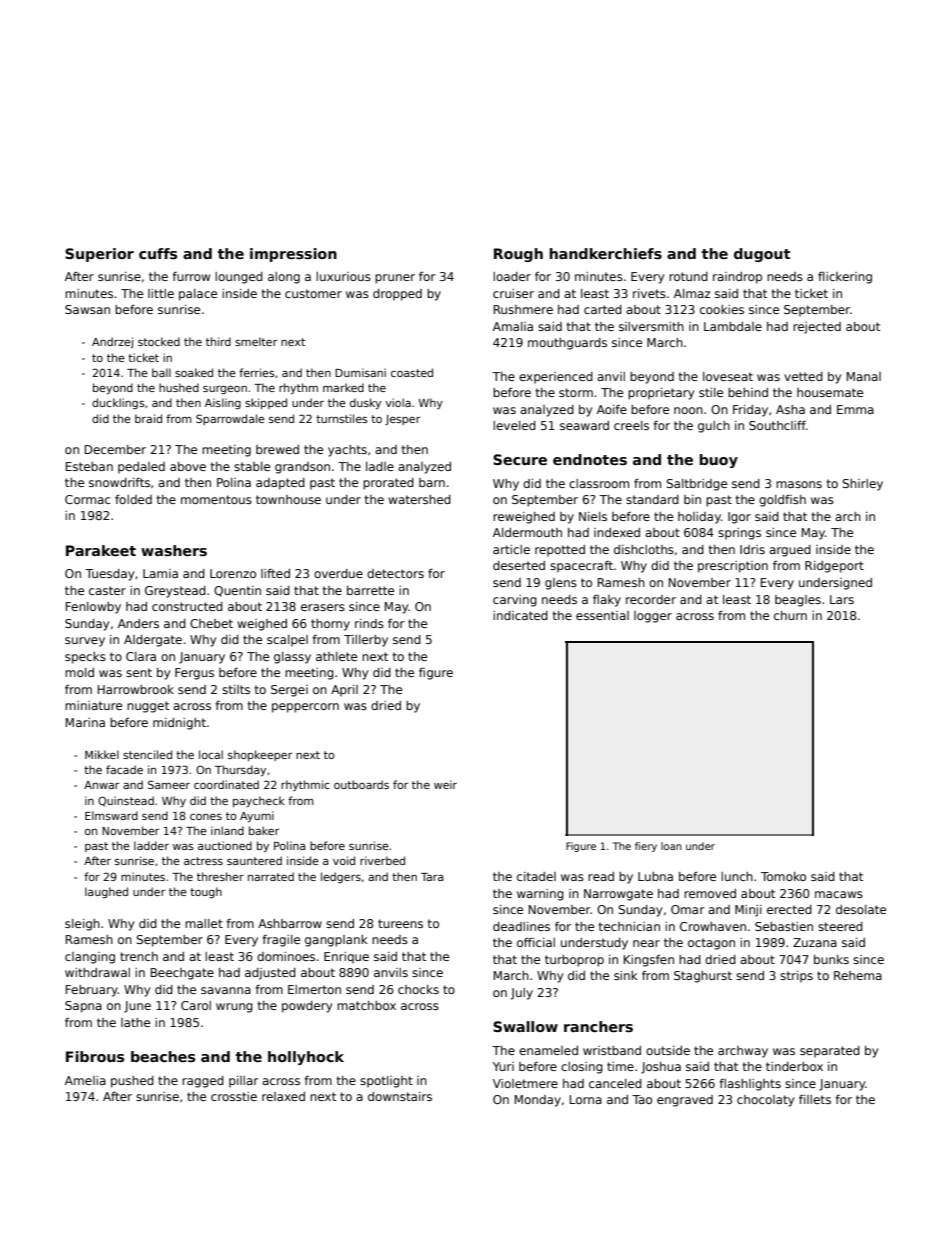  Describe the element at coordinates (99, 255) in the screenshot. I see `Superior` at that location.
